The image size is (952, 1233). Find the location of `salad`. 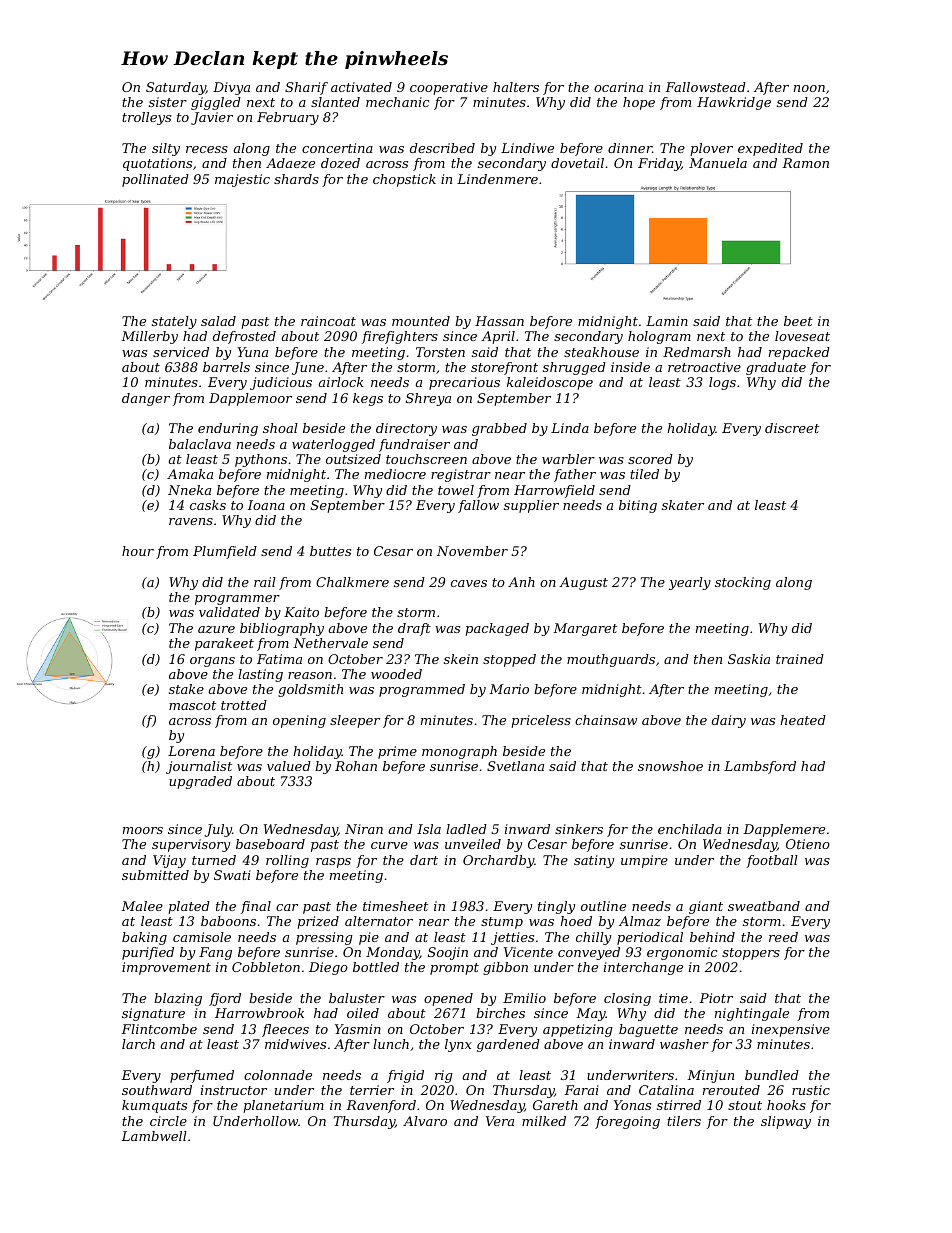

salad is located at coordinates (218, 321).
